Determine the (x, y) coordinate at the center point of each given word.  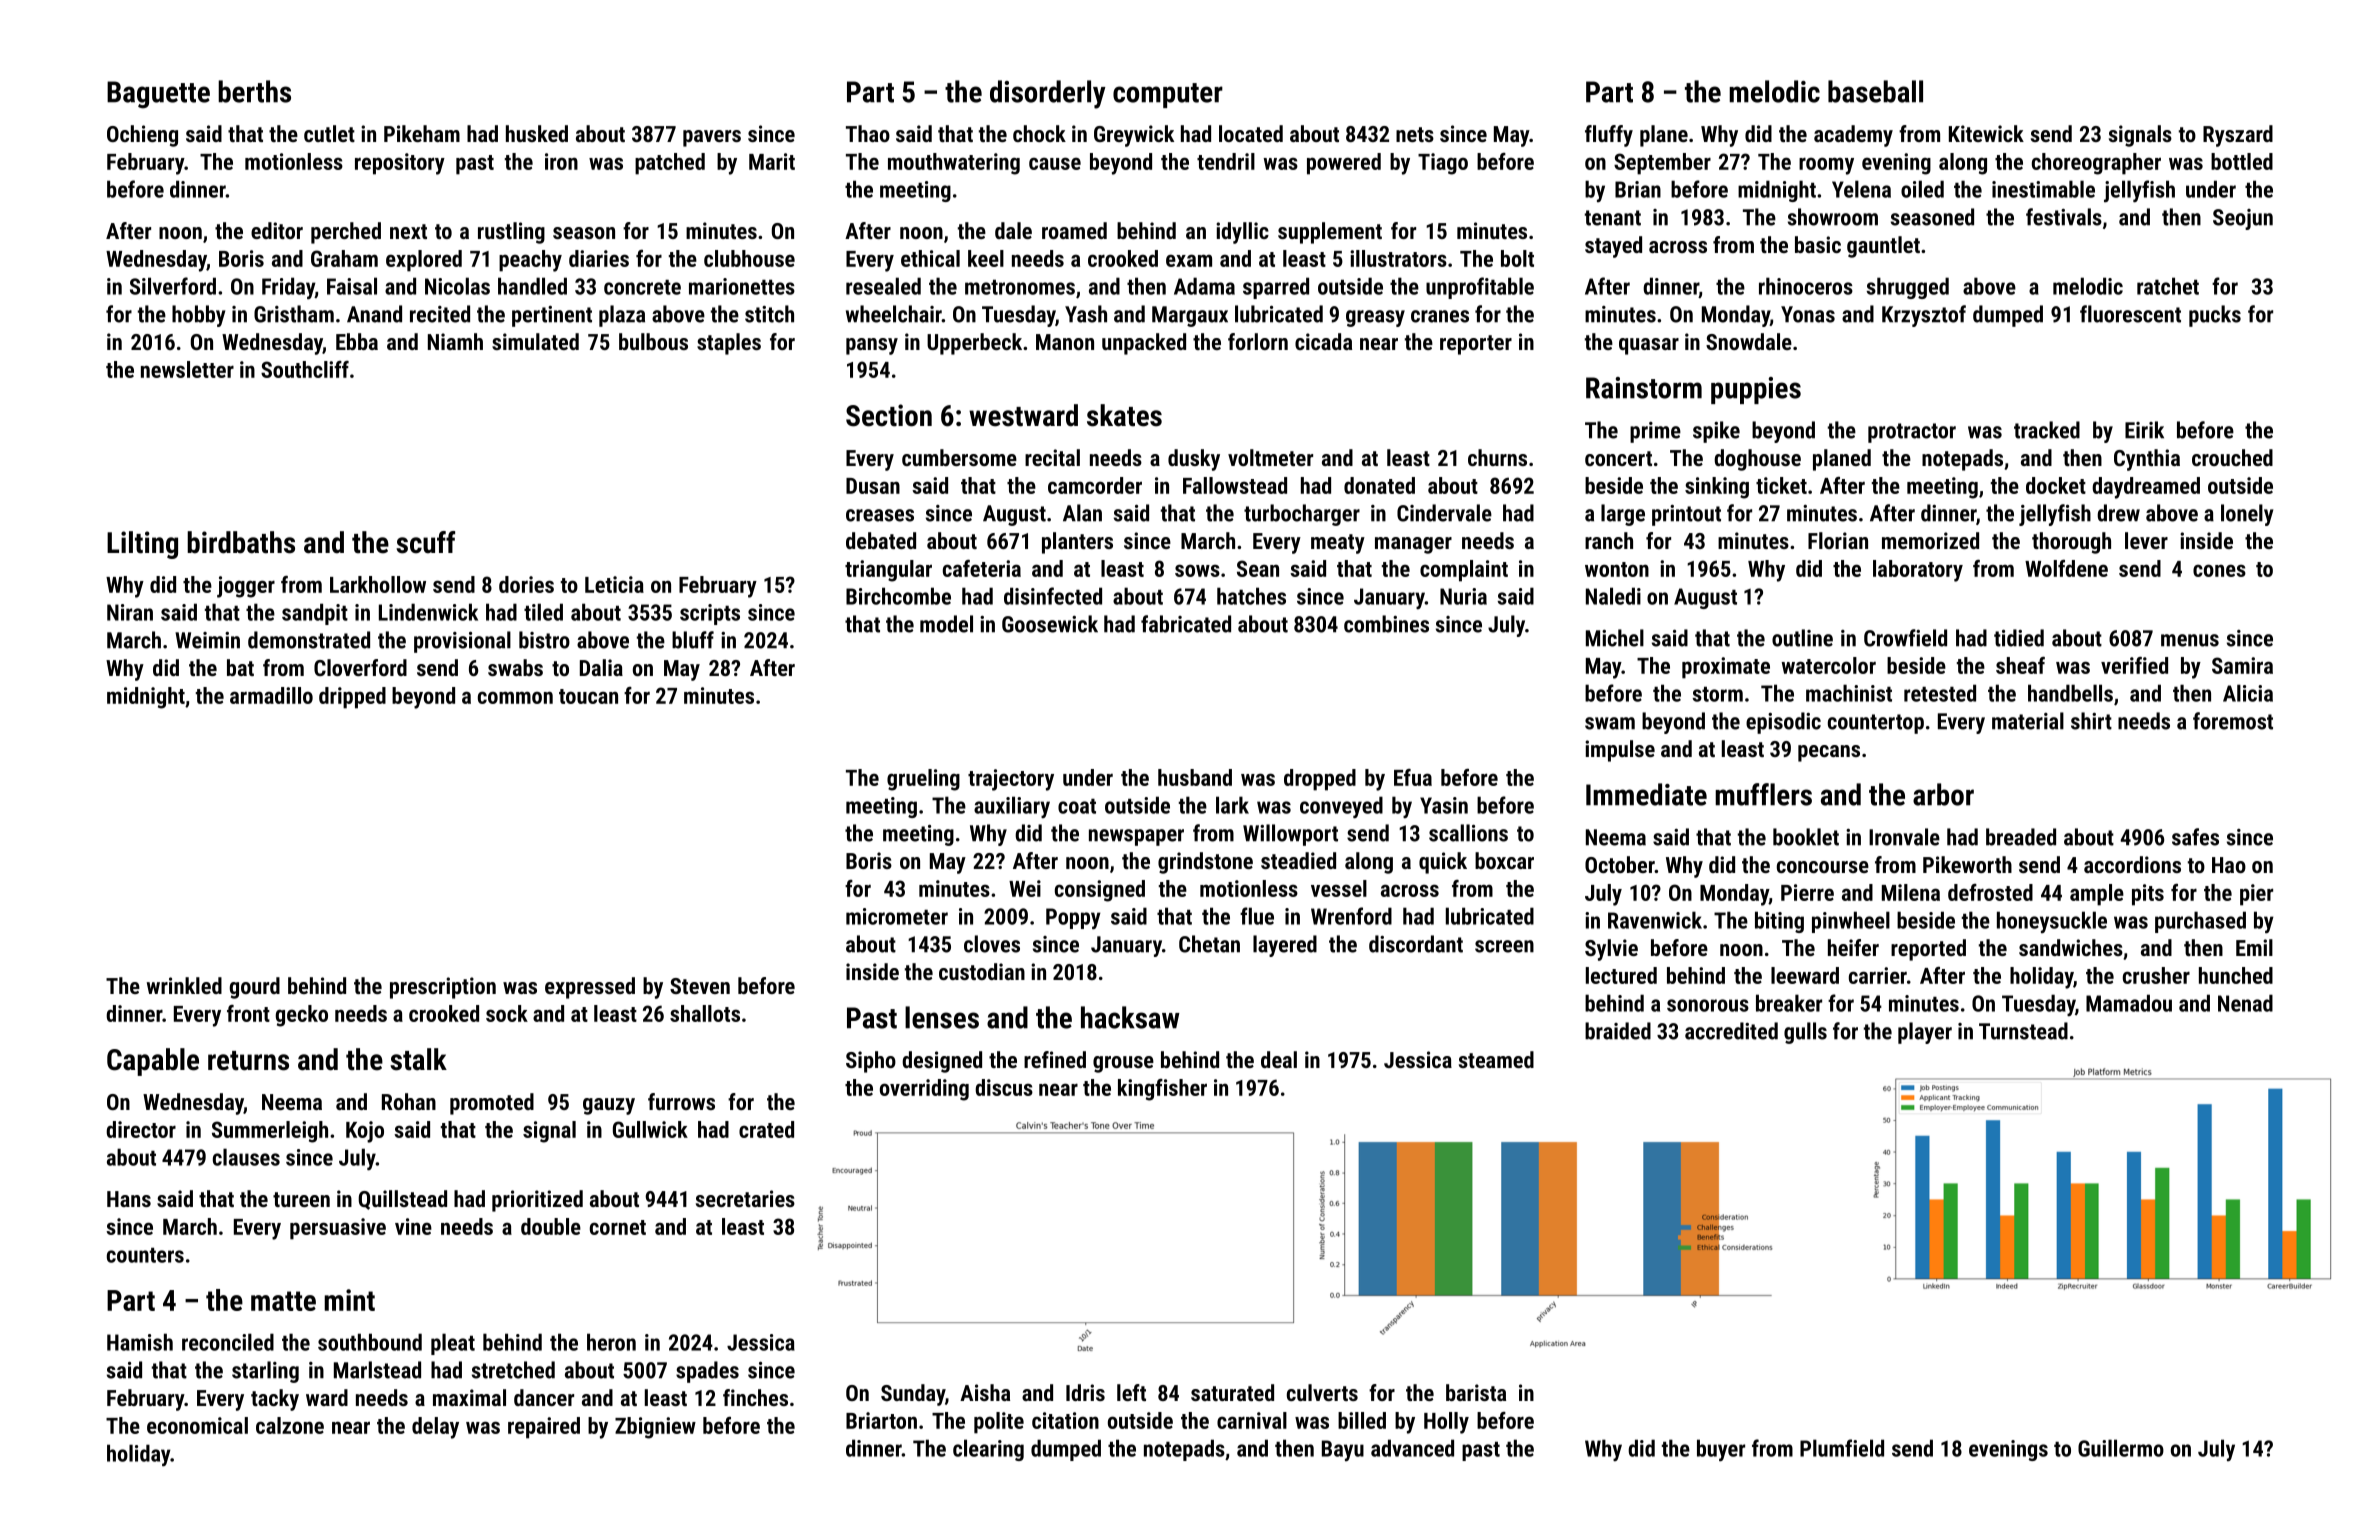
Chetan (1209, 944)
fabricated (1186, 624)
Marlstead (377, 1370)
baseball (1875, 91)
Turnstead (2023, 1031)
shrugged (1907, 288)
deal (1279, 1059)
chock (1039, 133)
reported (1928, 950)
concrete (642, 287)
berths (254, 91)
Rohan (409, 1101)
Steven (700, 986)
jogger (246, 587)
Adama (1204, 286)
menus (2190, 640)
